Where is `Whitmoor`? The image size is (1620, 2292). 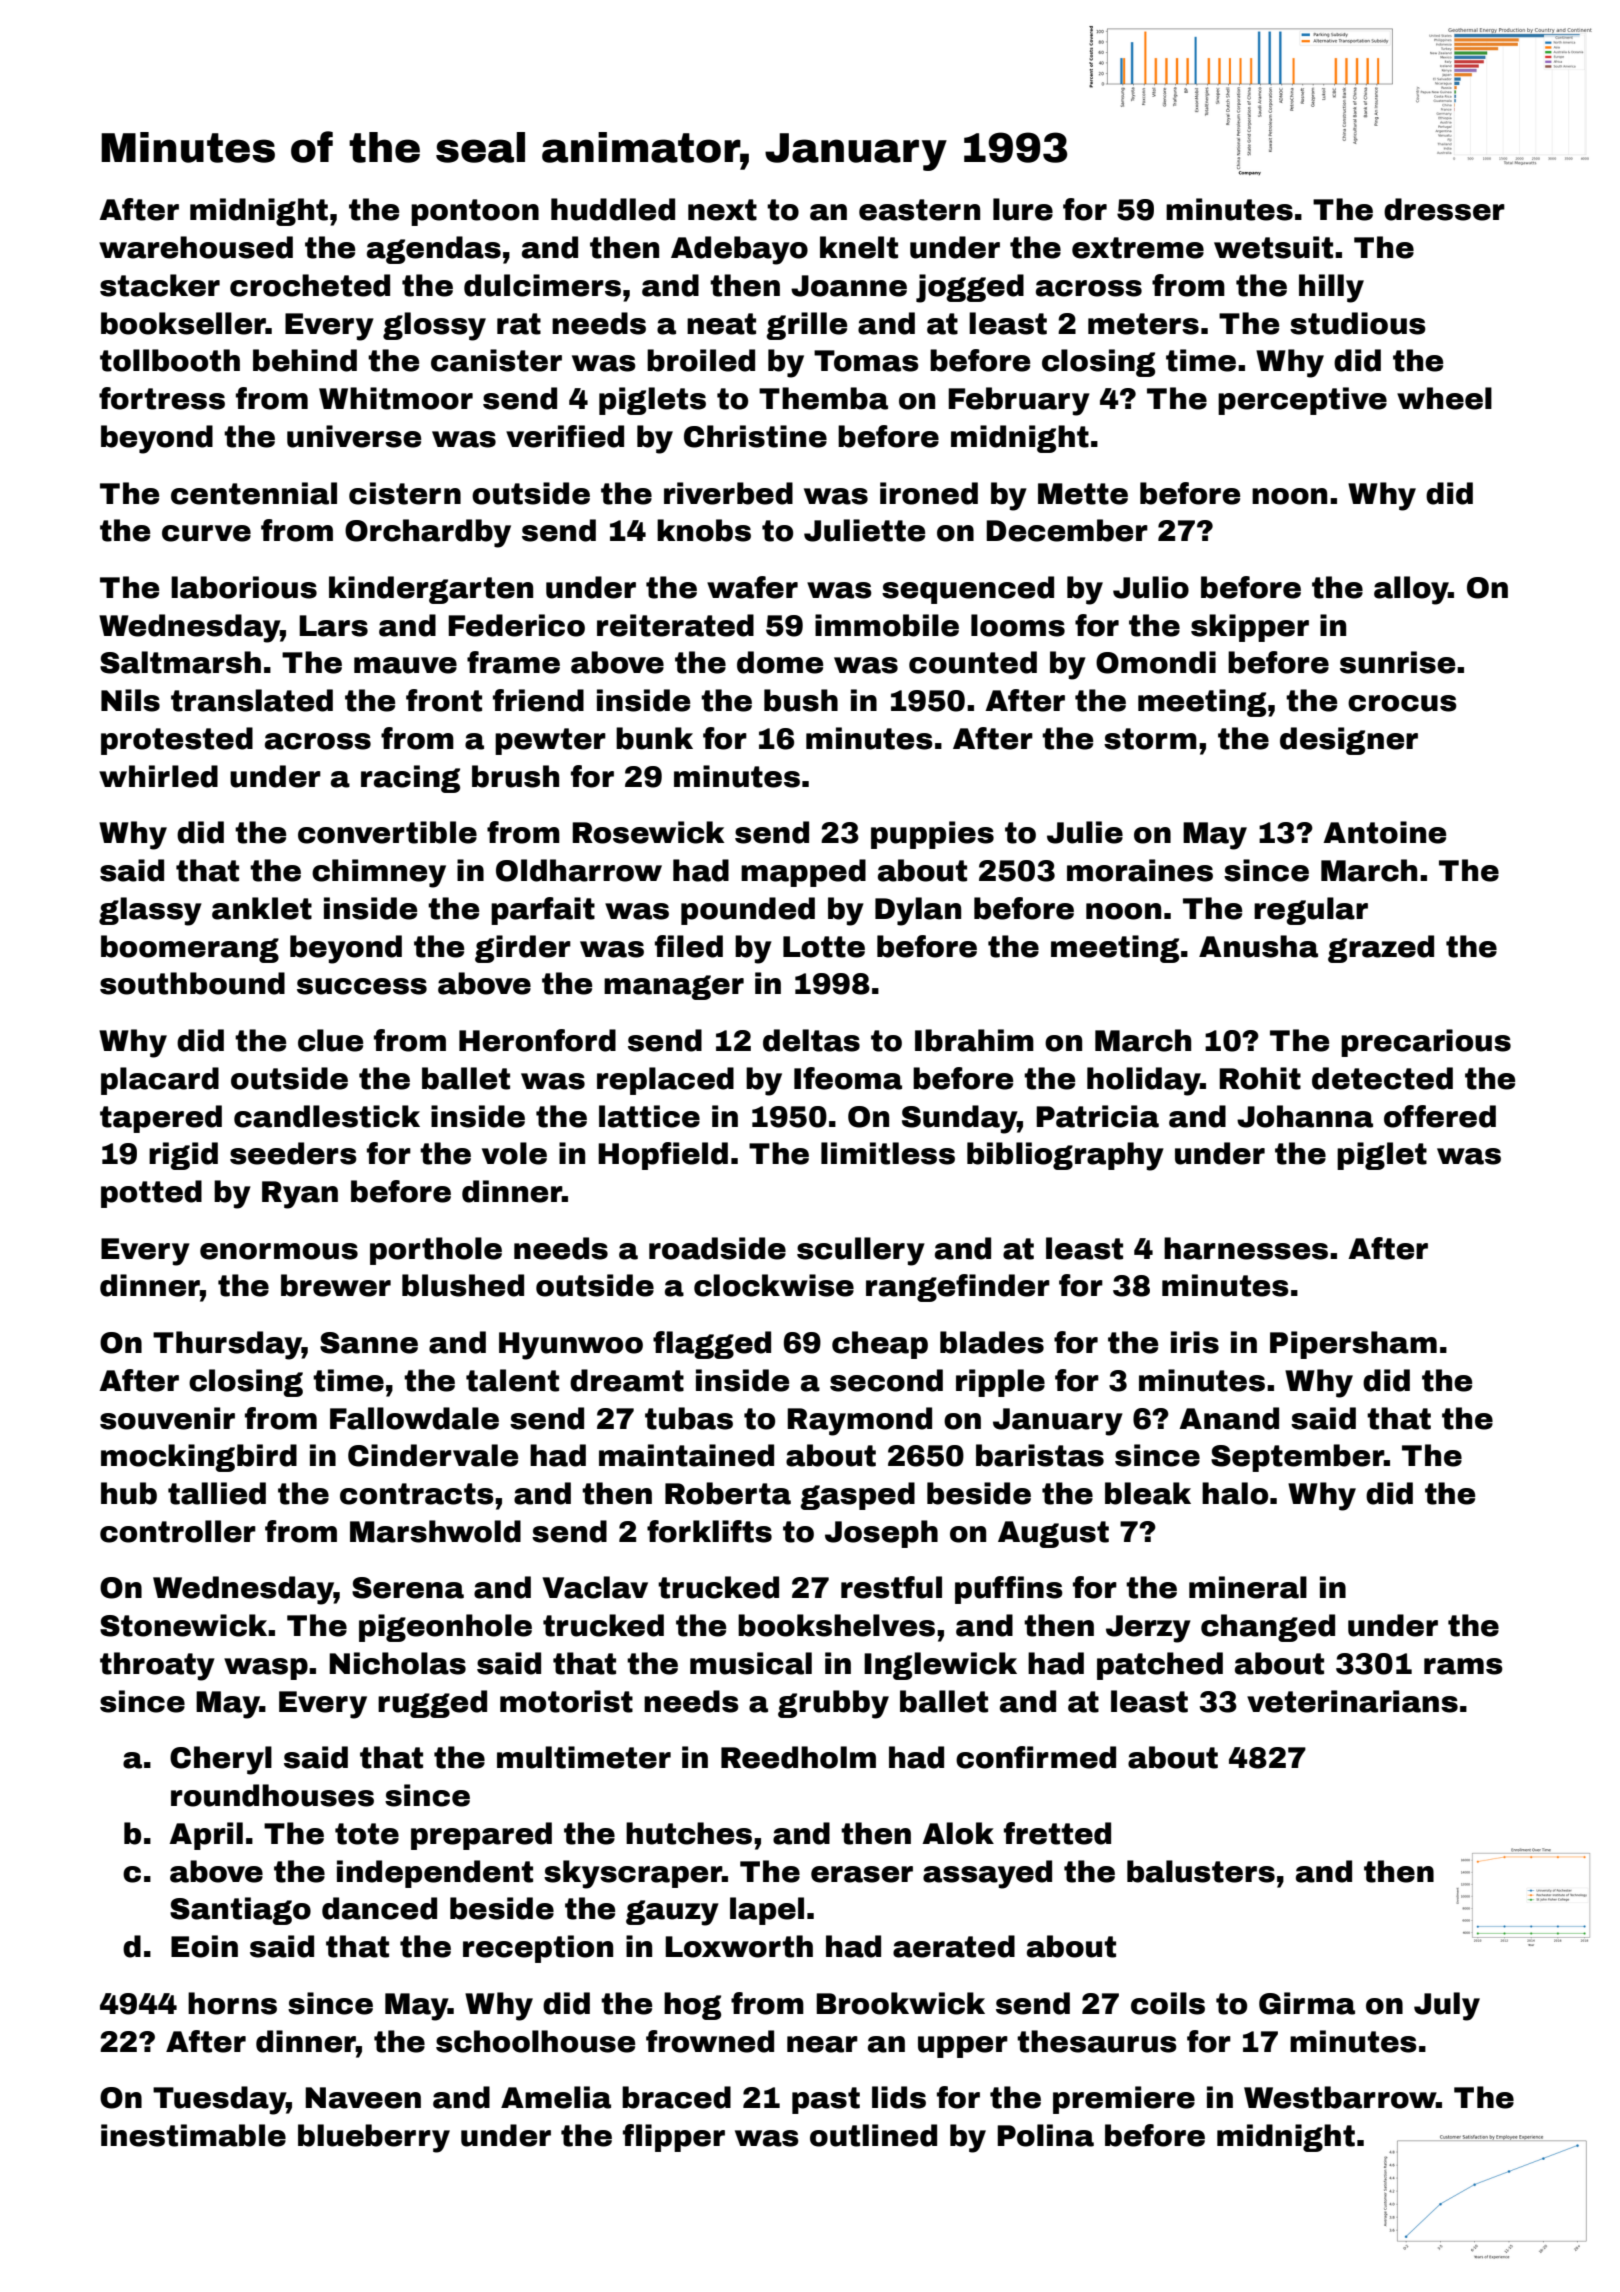 Whitmoor is located at coordinates (396, 398).
